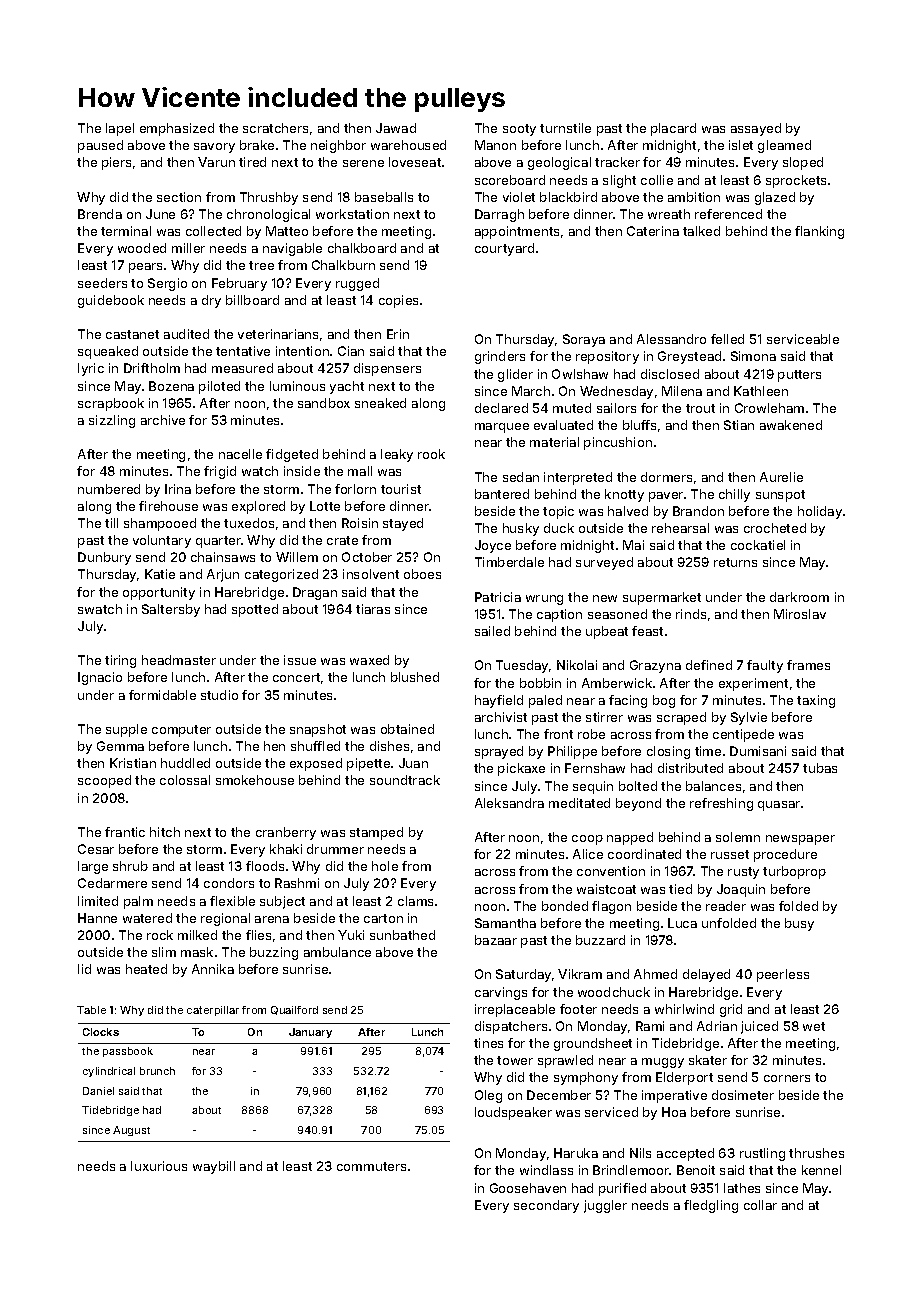 The image size is (924, 1308). I want to click on snapshot, so click(318, 730).
